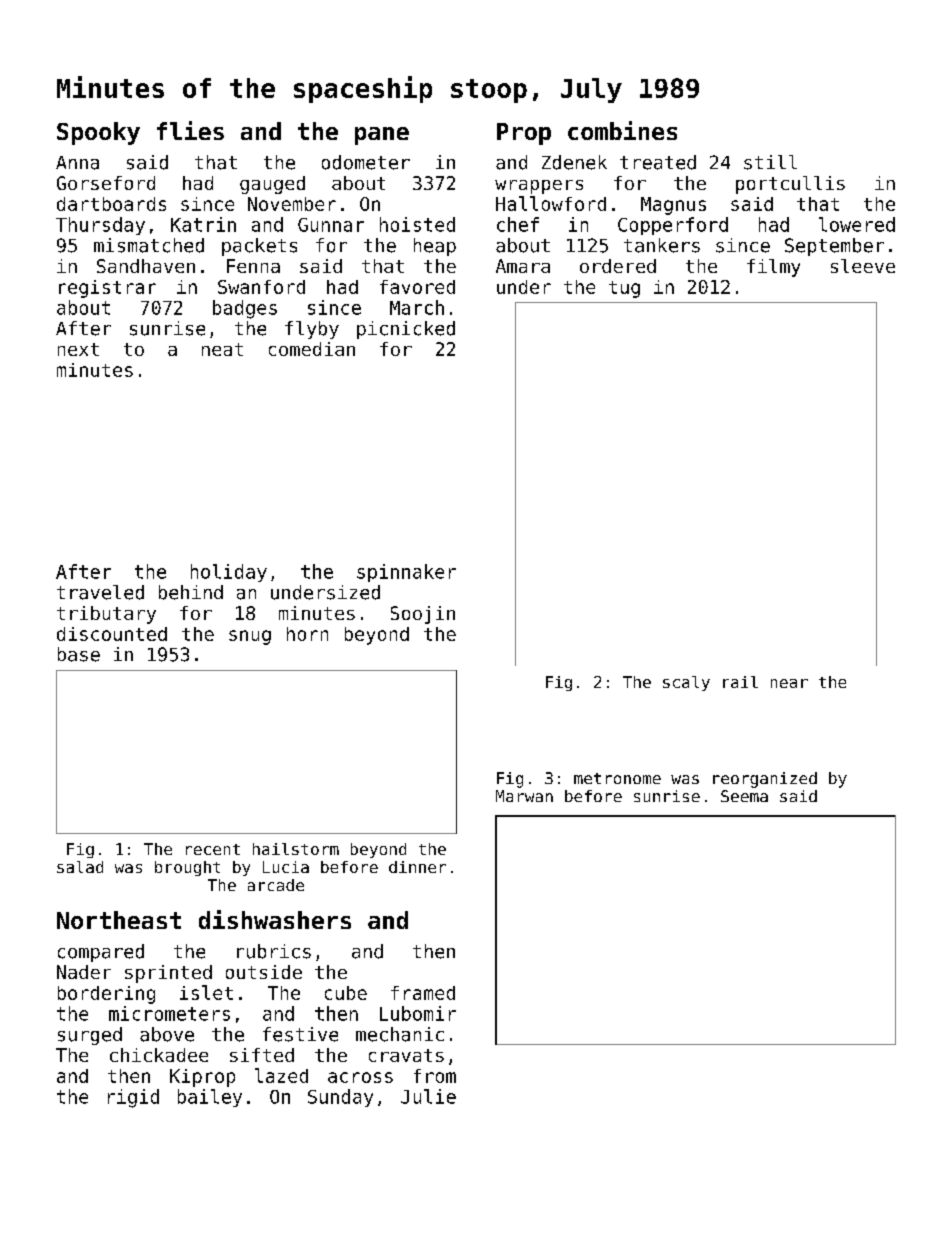 This screenshot has width=952, height=1233. Describe the element at coordinates (417, 867) in the screenshot. I see `dinner` at that location.
